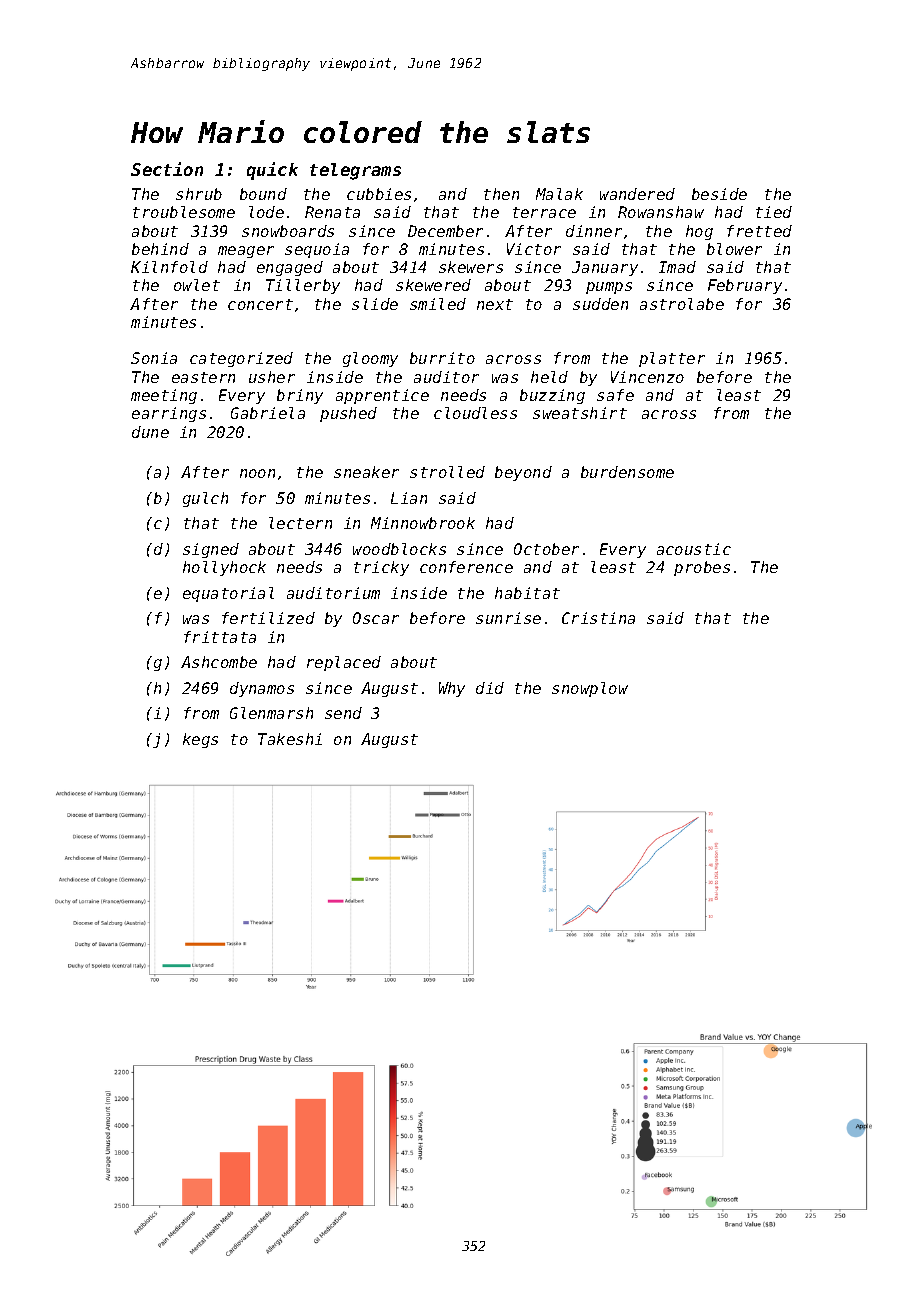 The height and width of the document is (1314, 924). I want to click on Lian, so click(409, 498).
